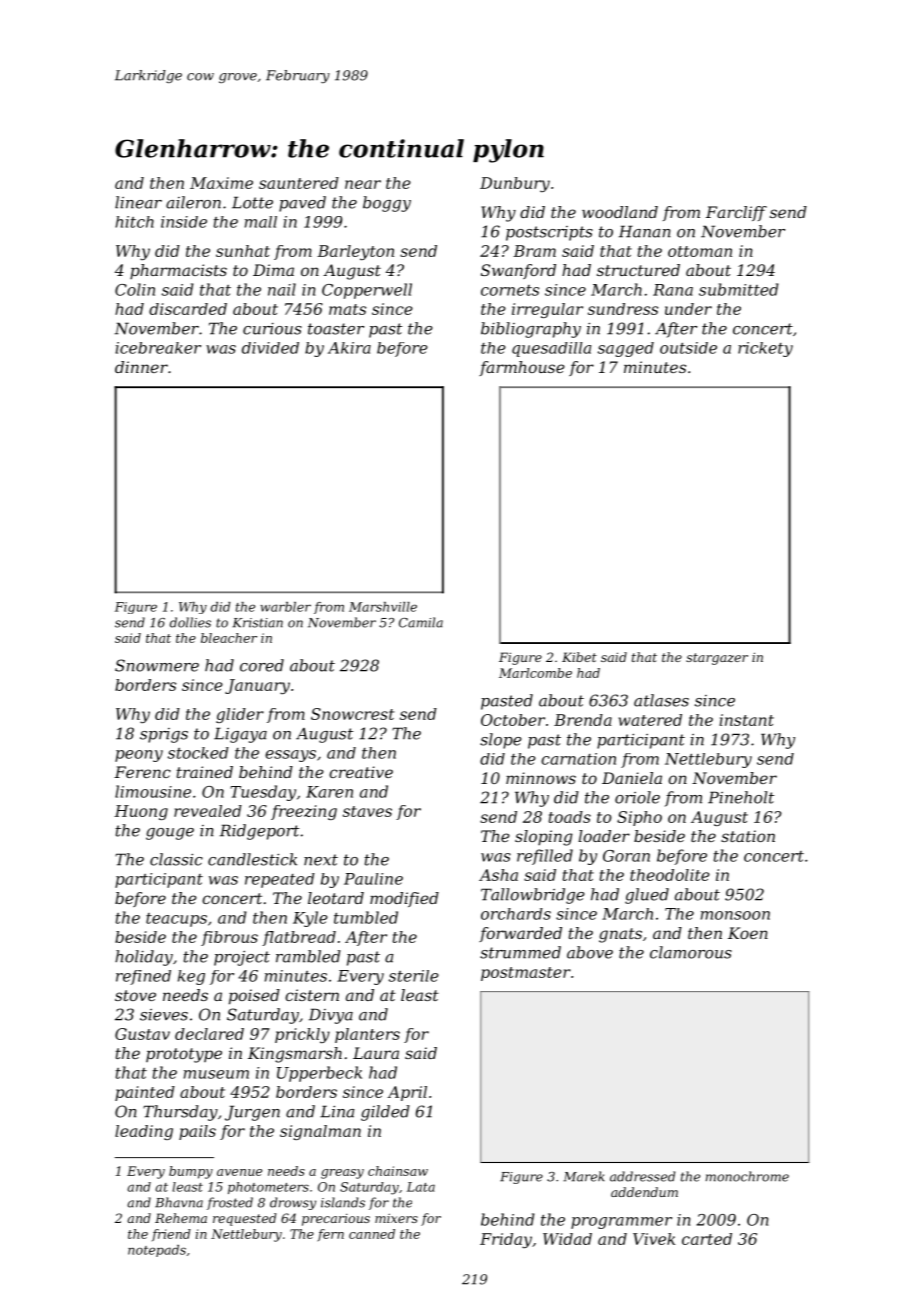 This document has width=924, height=1314. Describe the element at coordinates (515, 184) in the document. I see `Dunbury` at that location.
